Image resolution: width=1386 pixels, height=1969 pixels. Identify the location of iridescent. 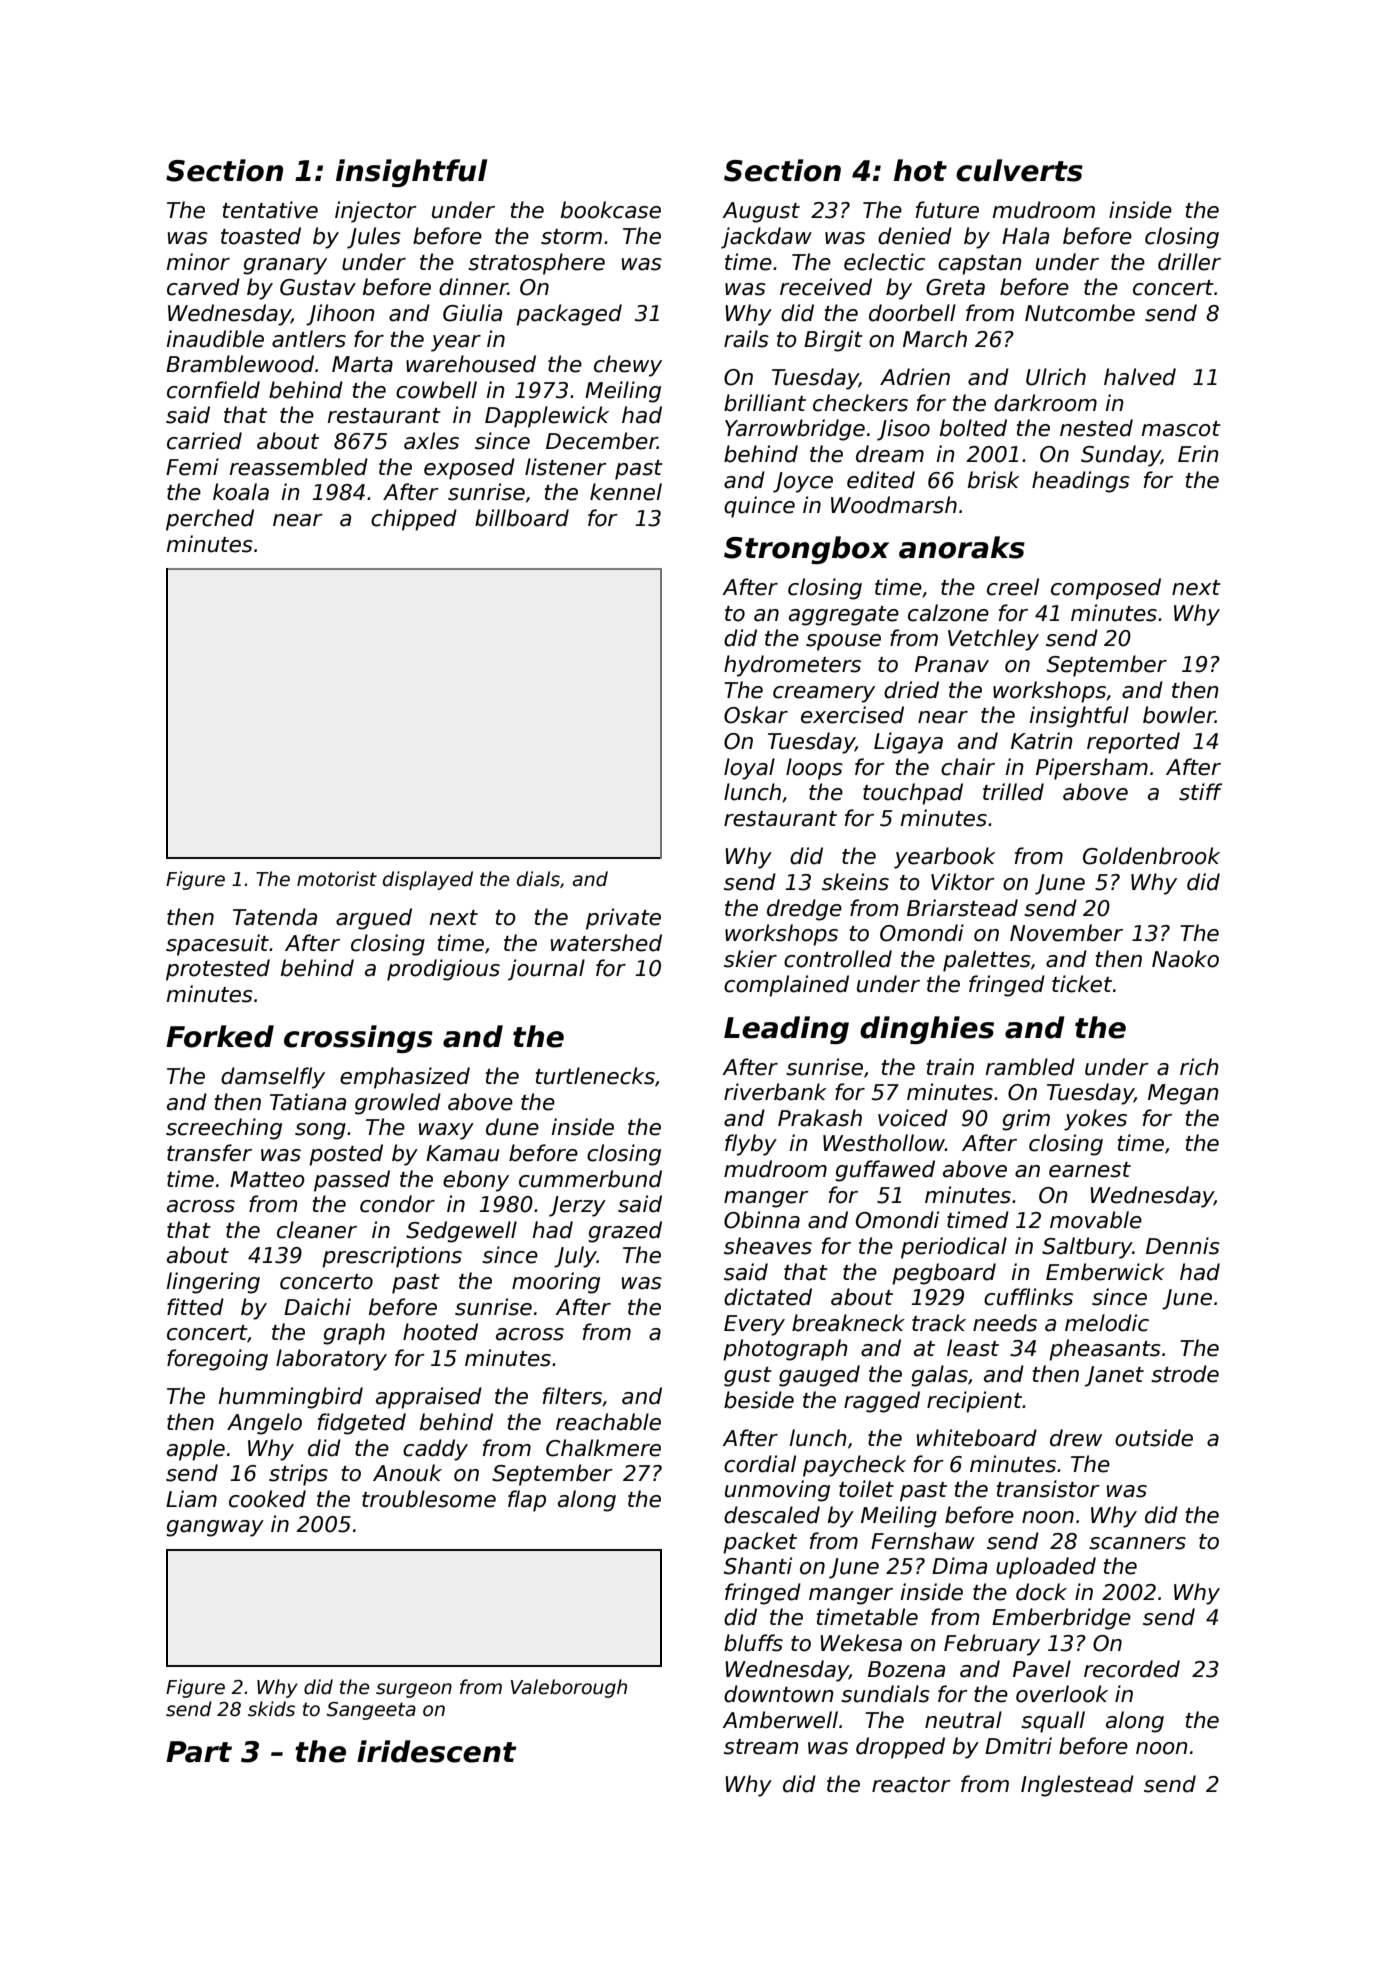
(437, 1751).
